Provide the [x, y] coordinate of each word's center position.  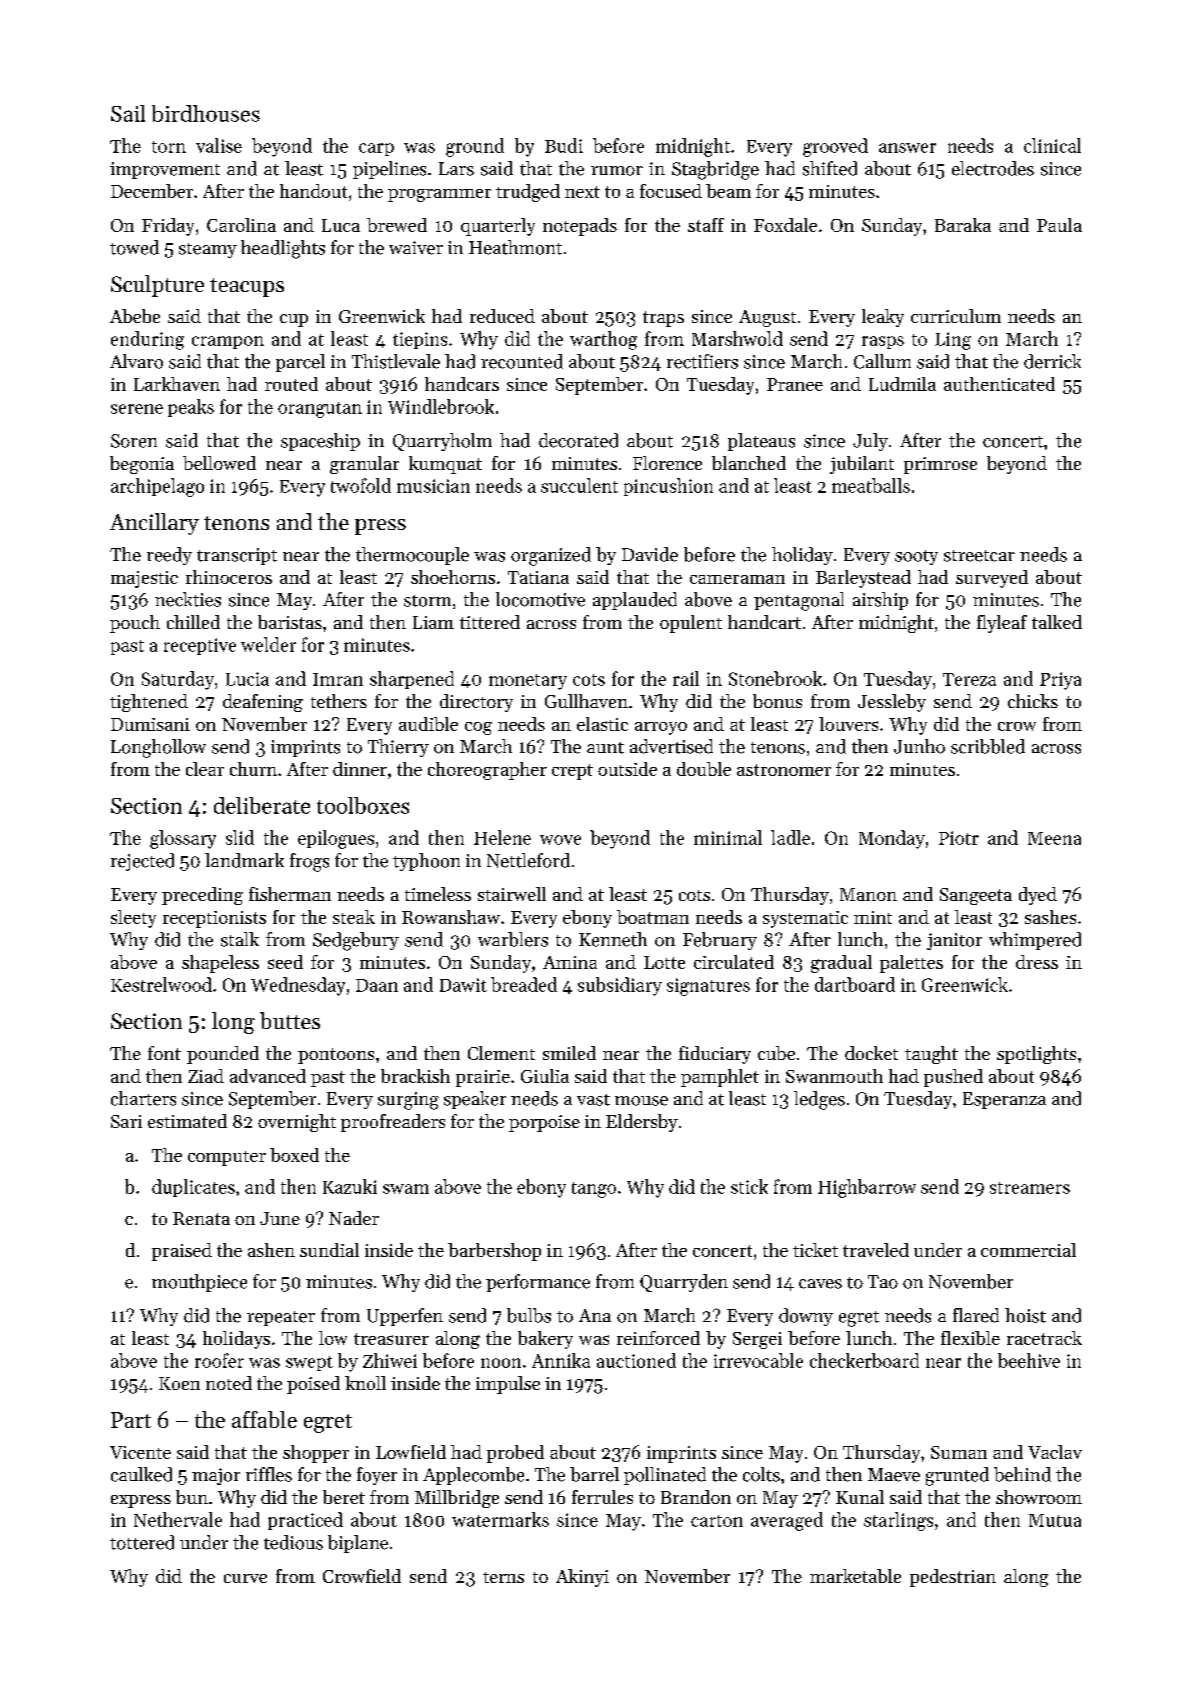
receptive [200, 646]
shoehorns [453, 577]
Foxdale [785, 225]
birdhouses [206, 113]
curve [245, 1578]
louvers [848, 724]
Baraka [963, 225]
